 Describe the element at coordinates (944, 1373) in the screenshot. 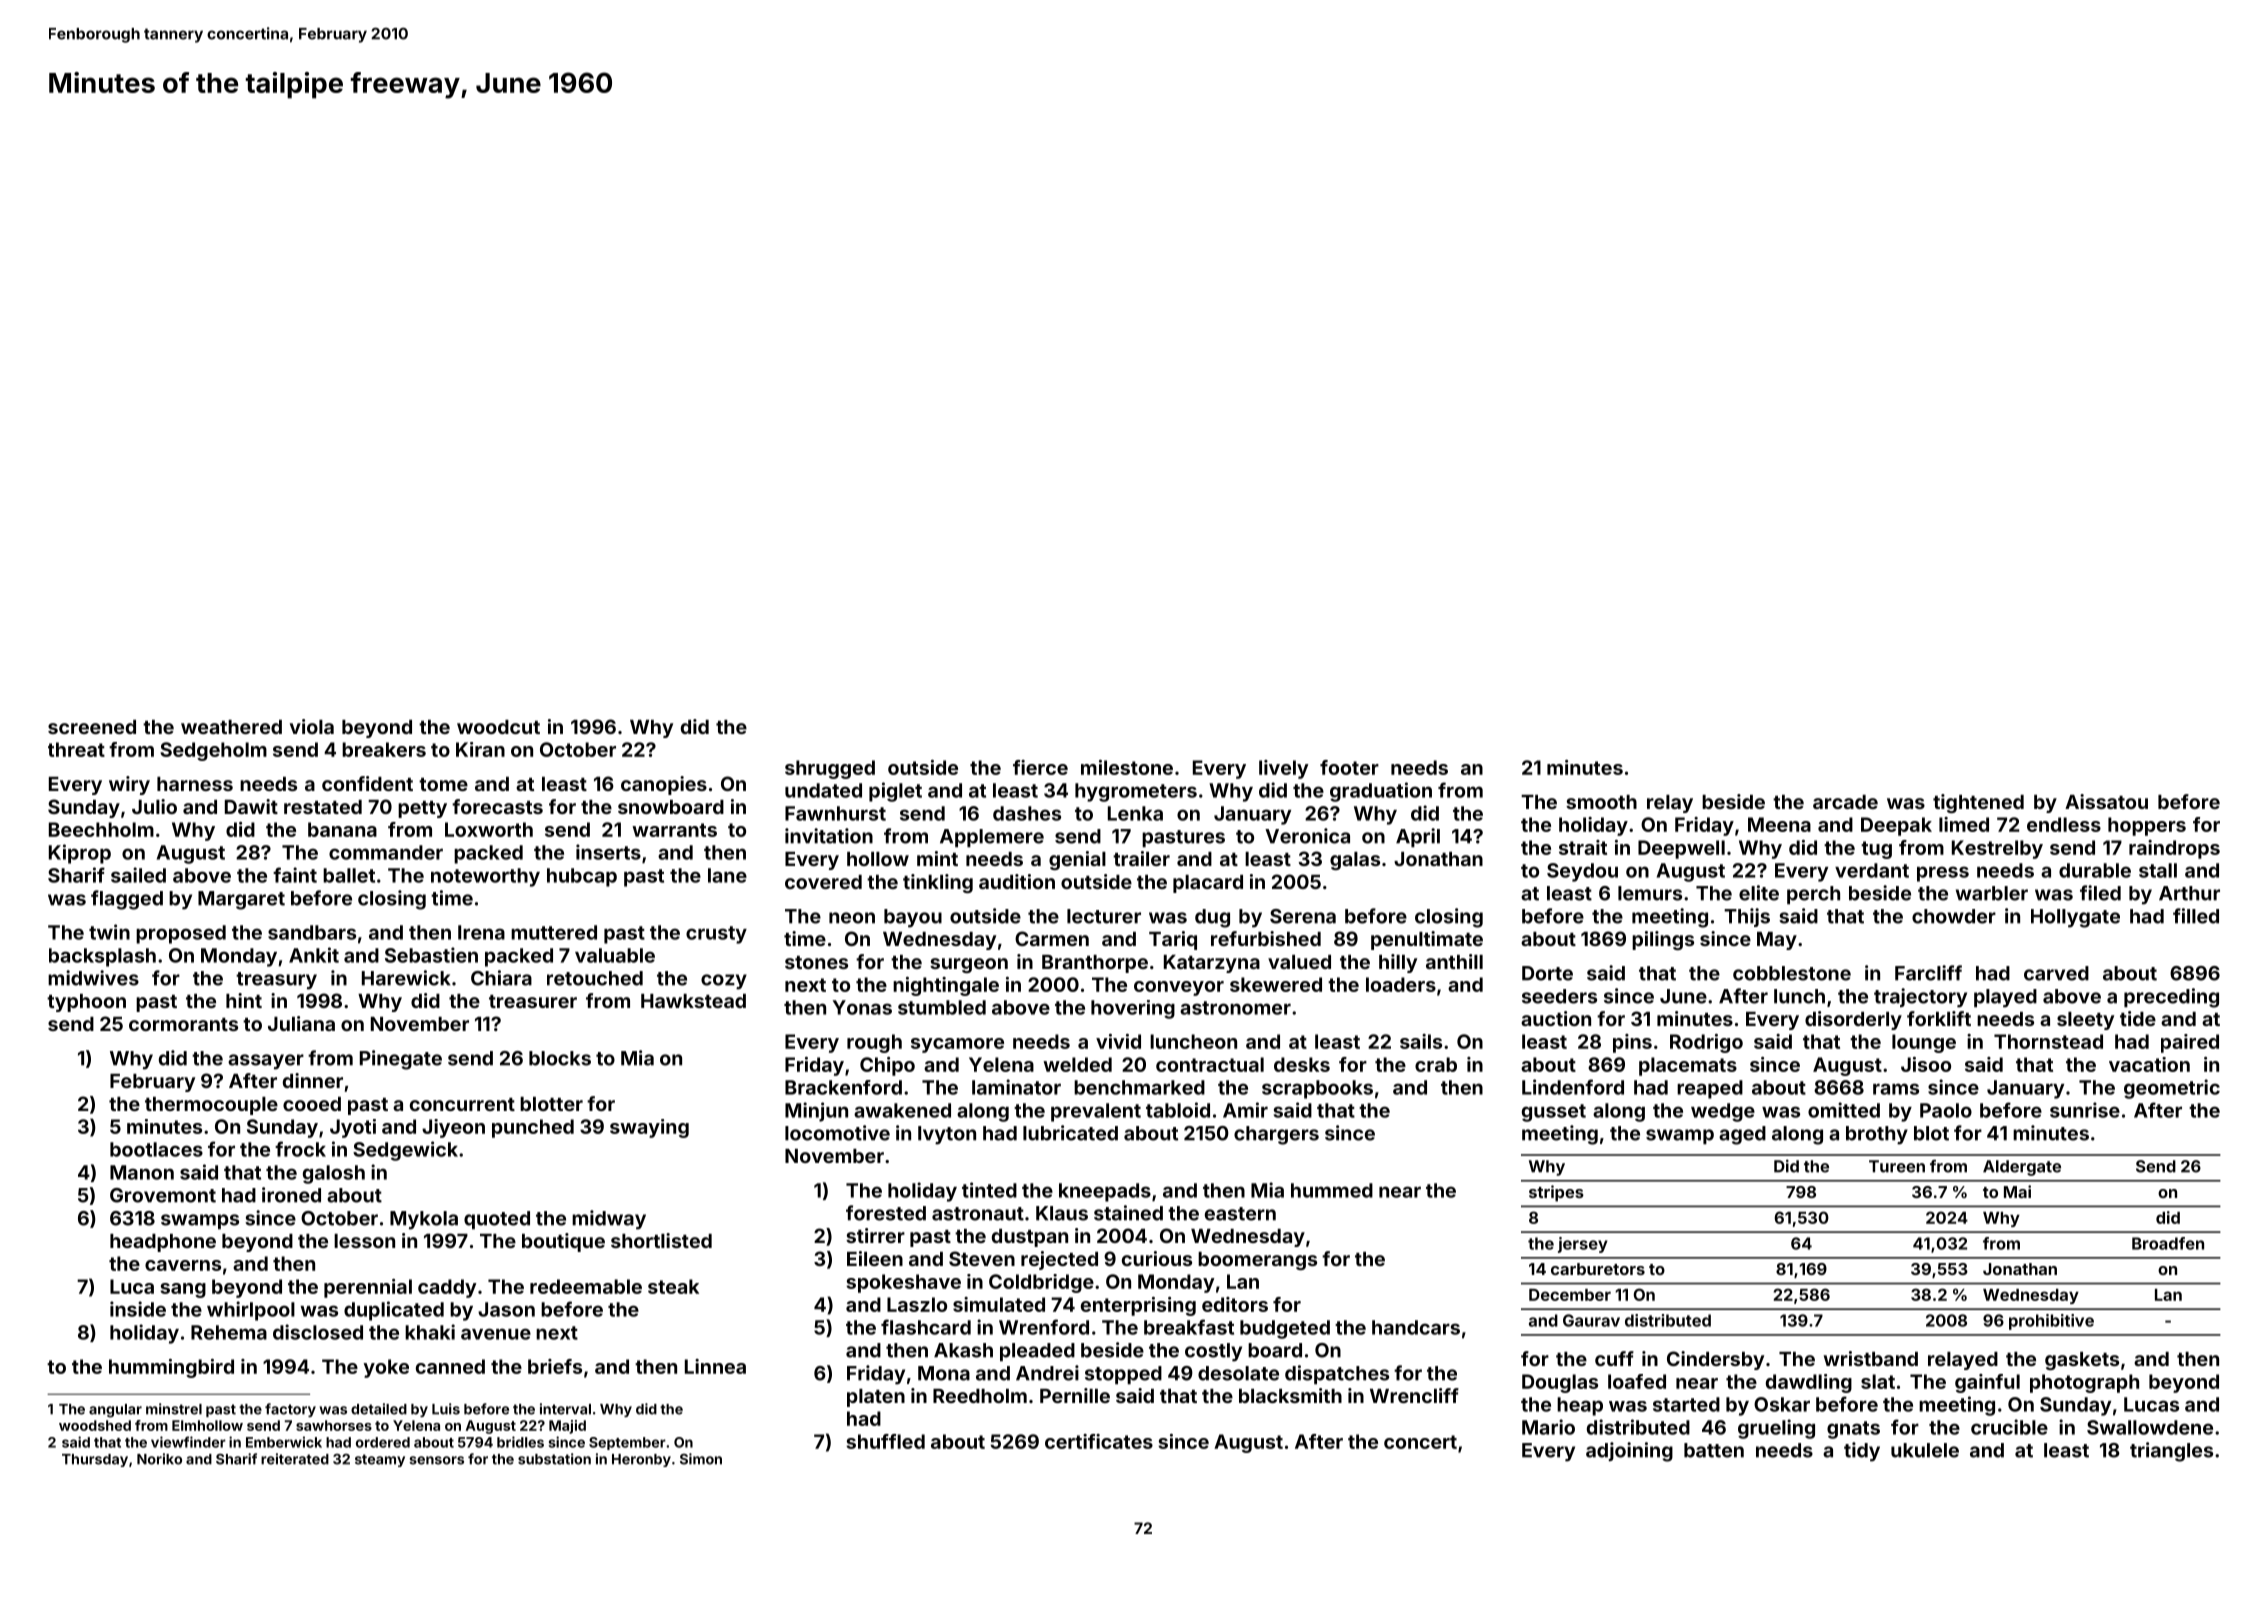

I see `Mona` at that location.
